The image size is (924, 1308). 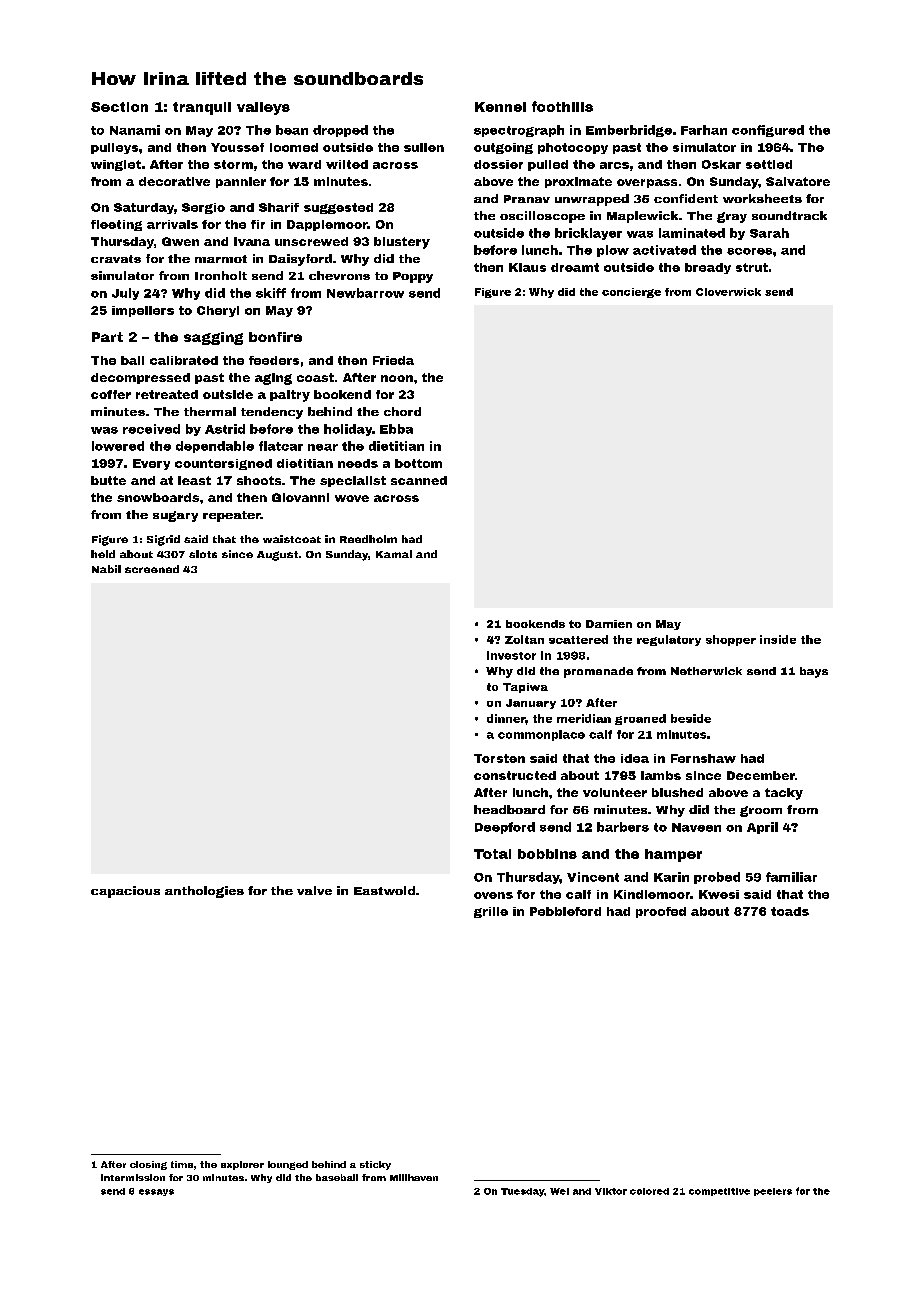 What do you see at coordinates (111, 394) in the screenshot?
I see `coffer` at bounding box center [111, 394].
